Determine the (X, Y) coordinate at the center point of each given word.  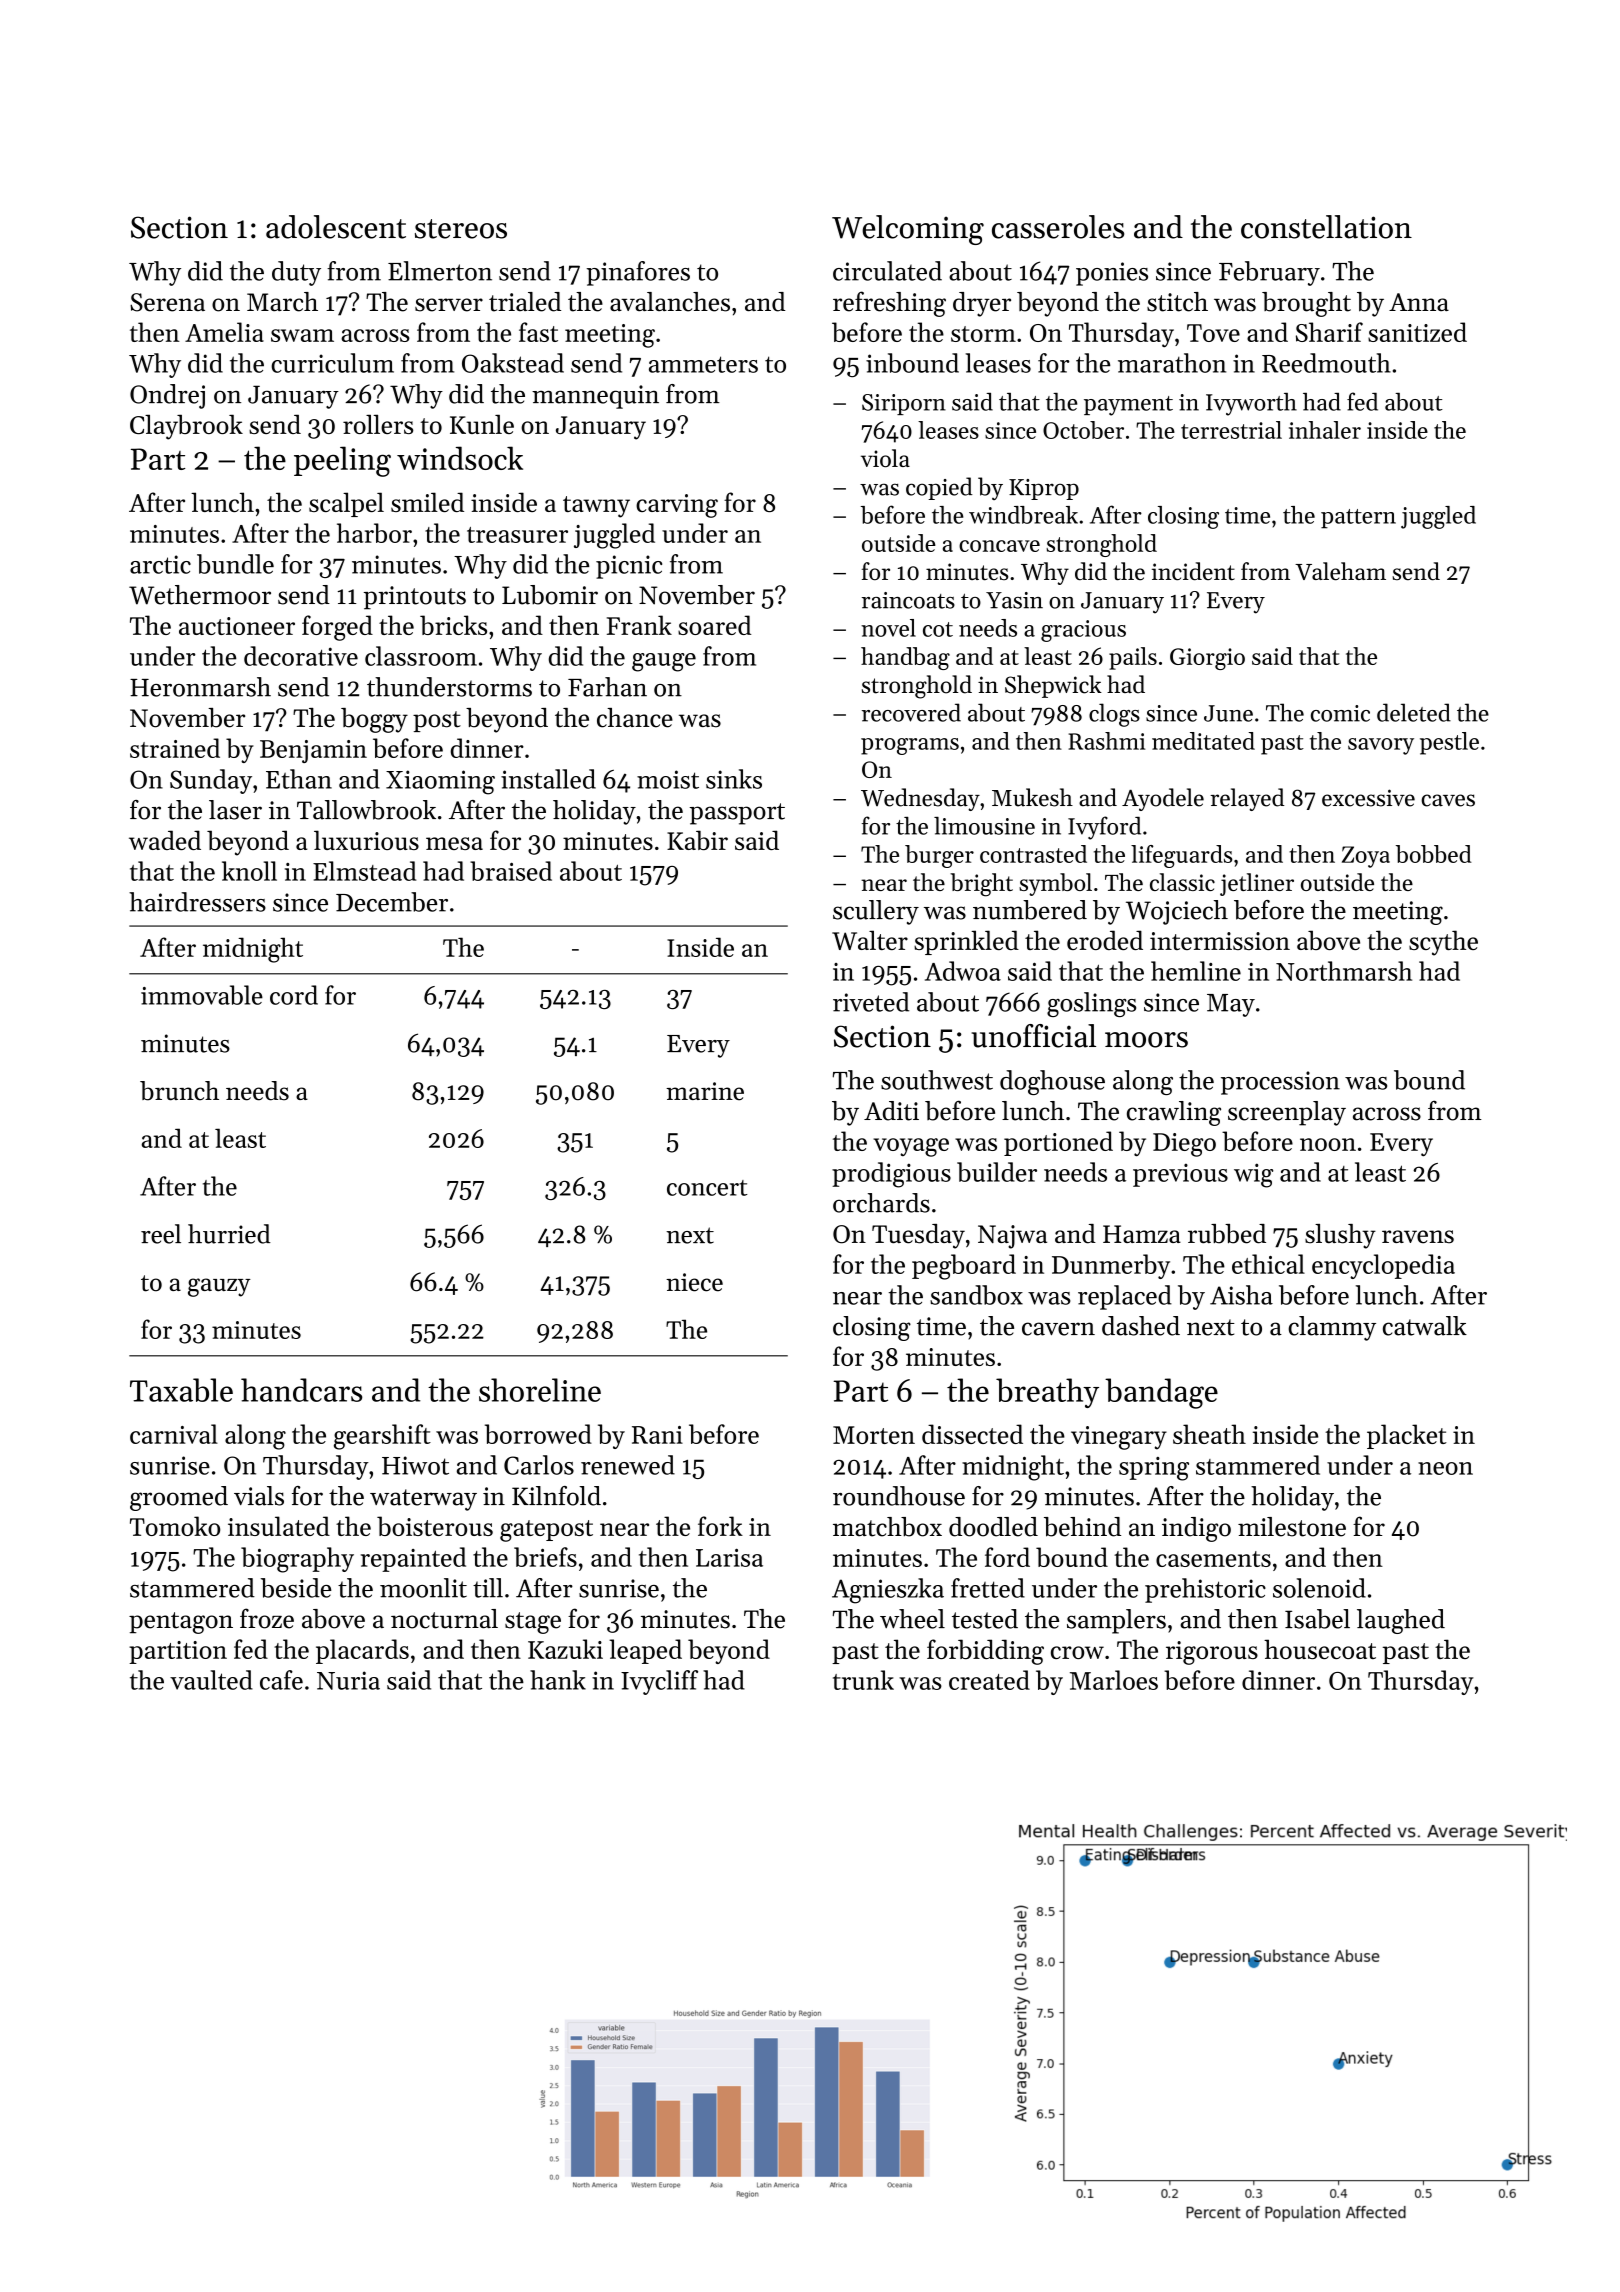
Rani (657, 1435)
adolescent (336, 227)
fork (720, 1526)
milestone (1292, 1527)
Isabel (1317, 1619)
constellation (1326, 227)
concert (707, 1188)
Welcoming (908, 230)
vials (259, 1496)
